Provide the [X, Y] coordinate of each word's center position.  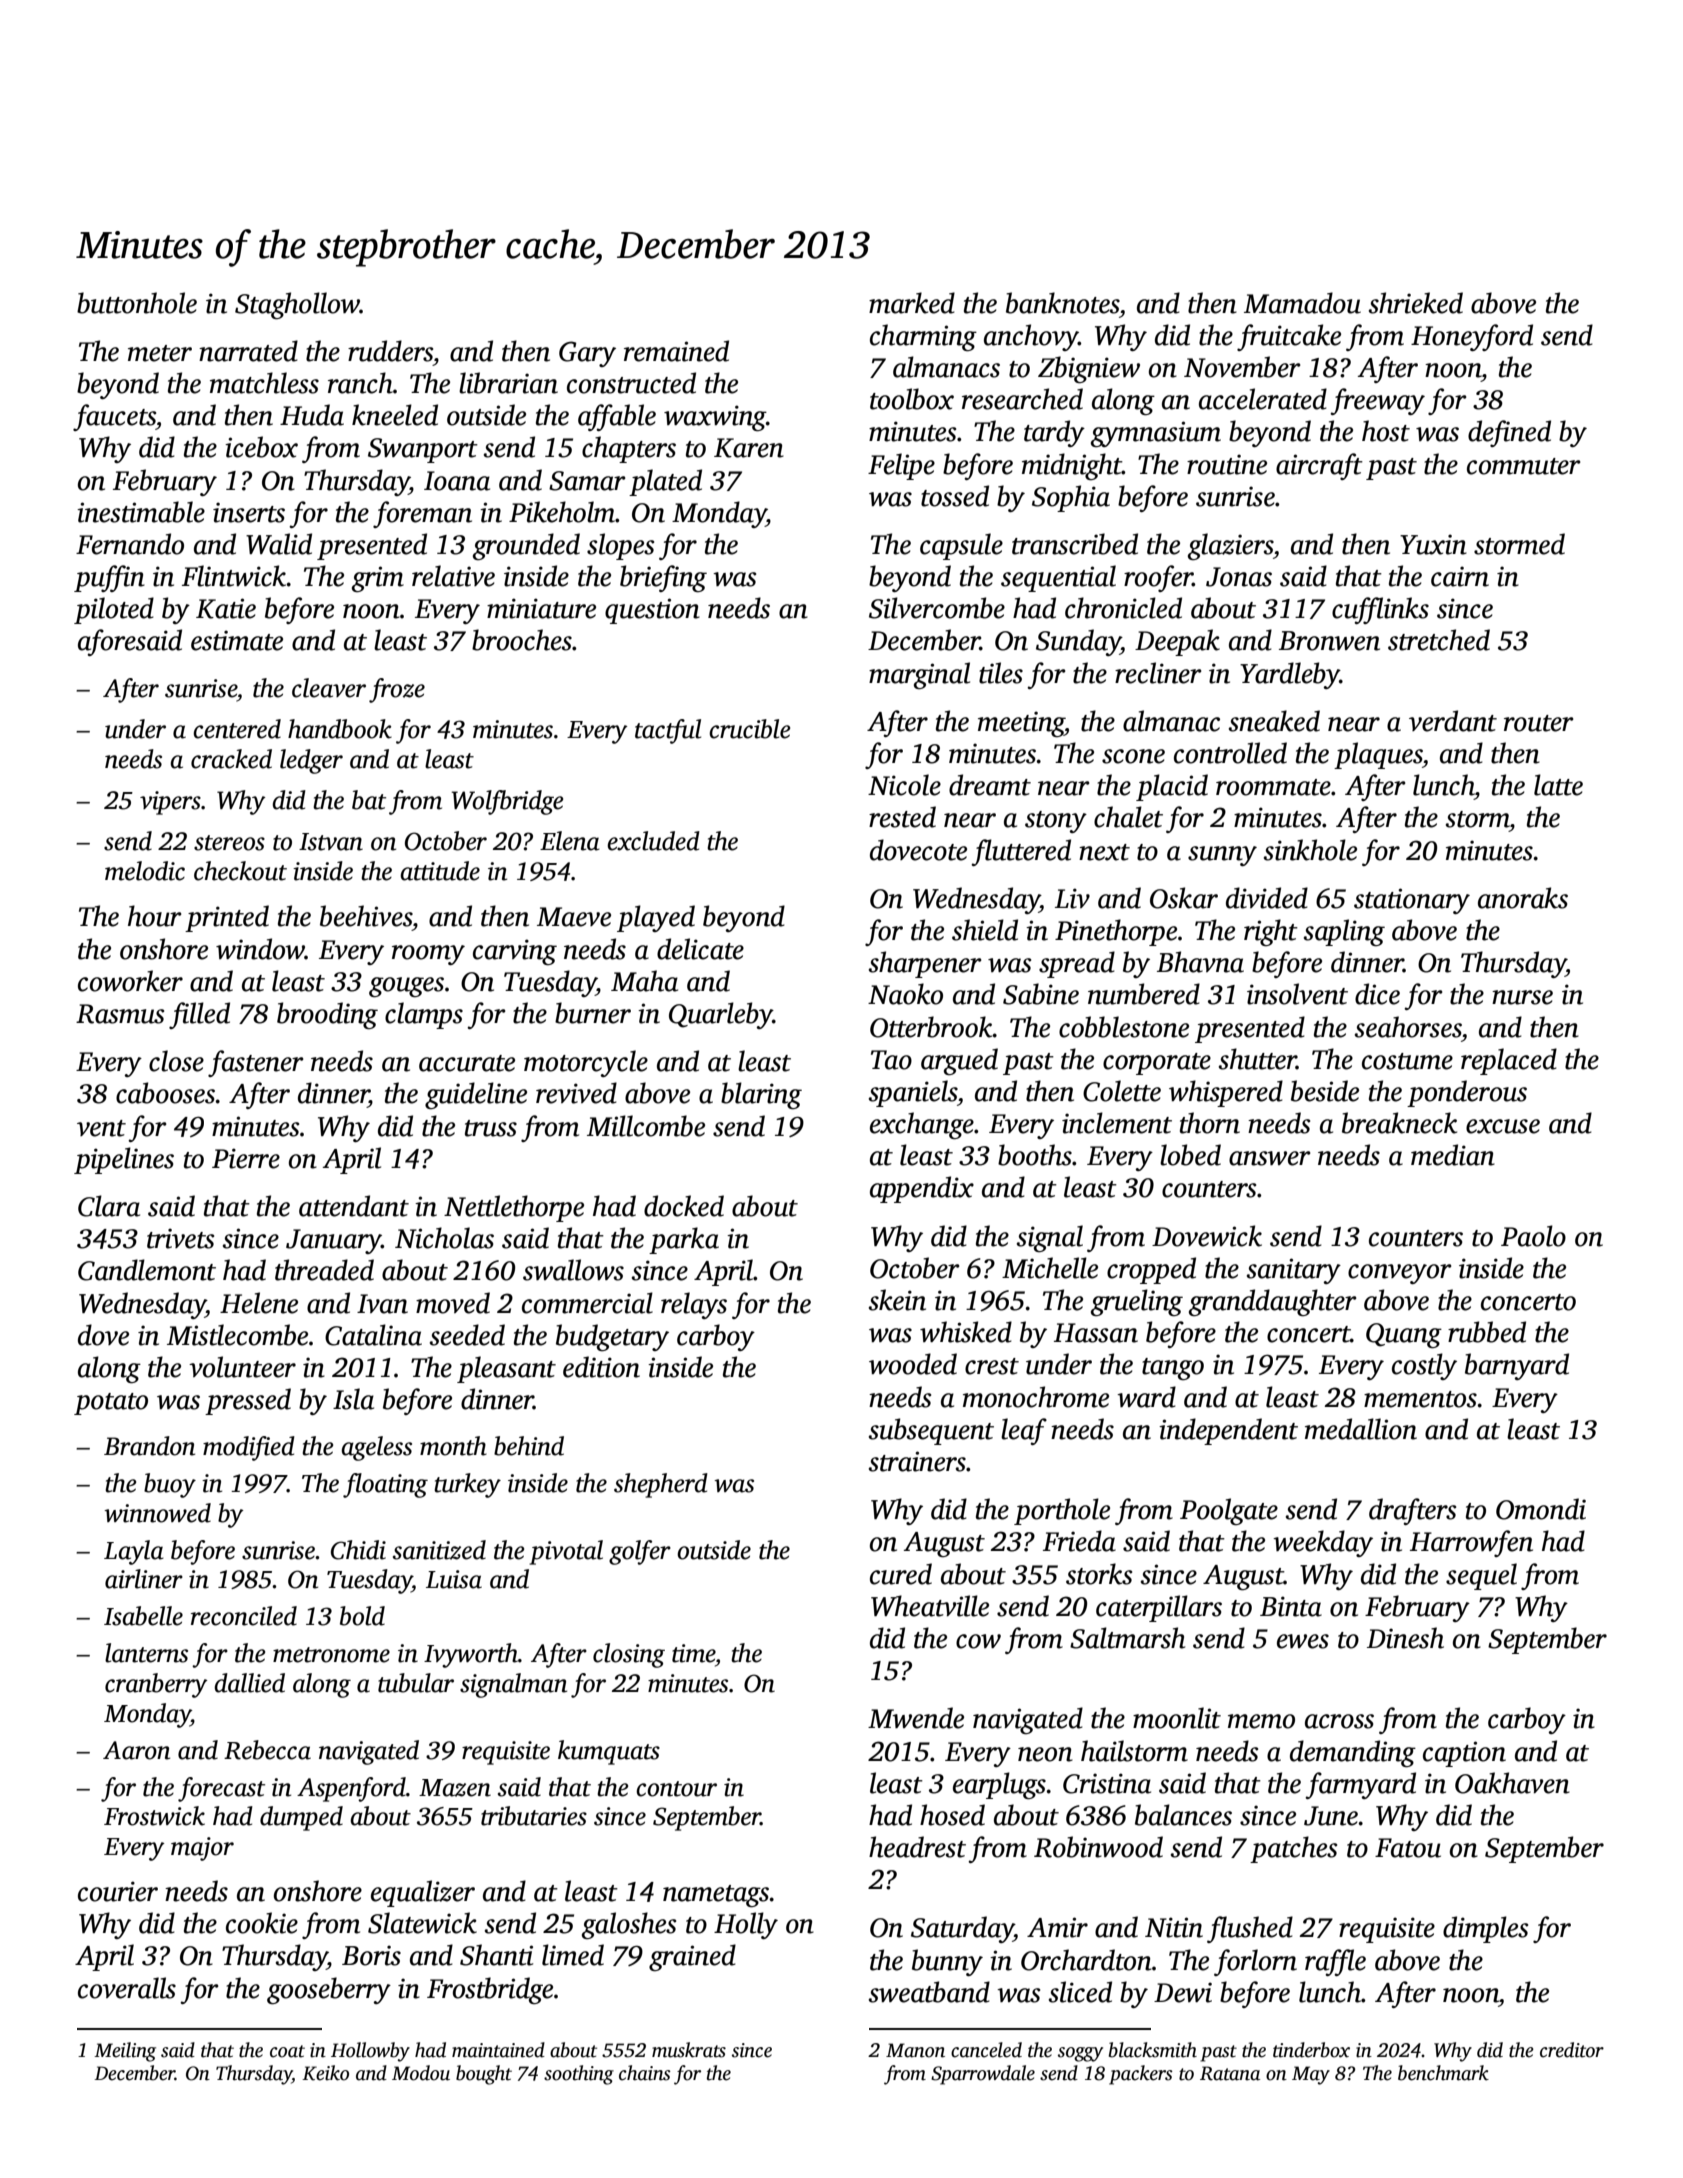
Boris [371, 1955]
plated [665, 482]
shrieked [1416, 303]
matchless [264, 383]
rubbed [1487, 1332]
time [693, 1653]
